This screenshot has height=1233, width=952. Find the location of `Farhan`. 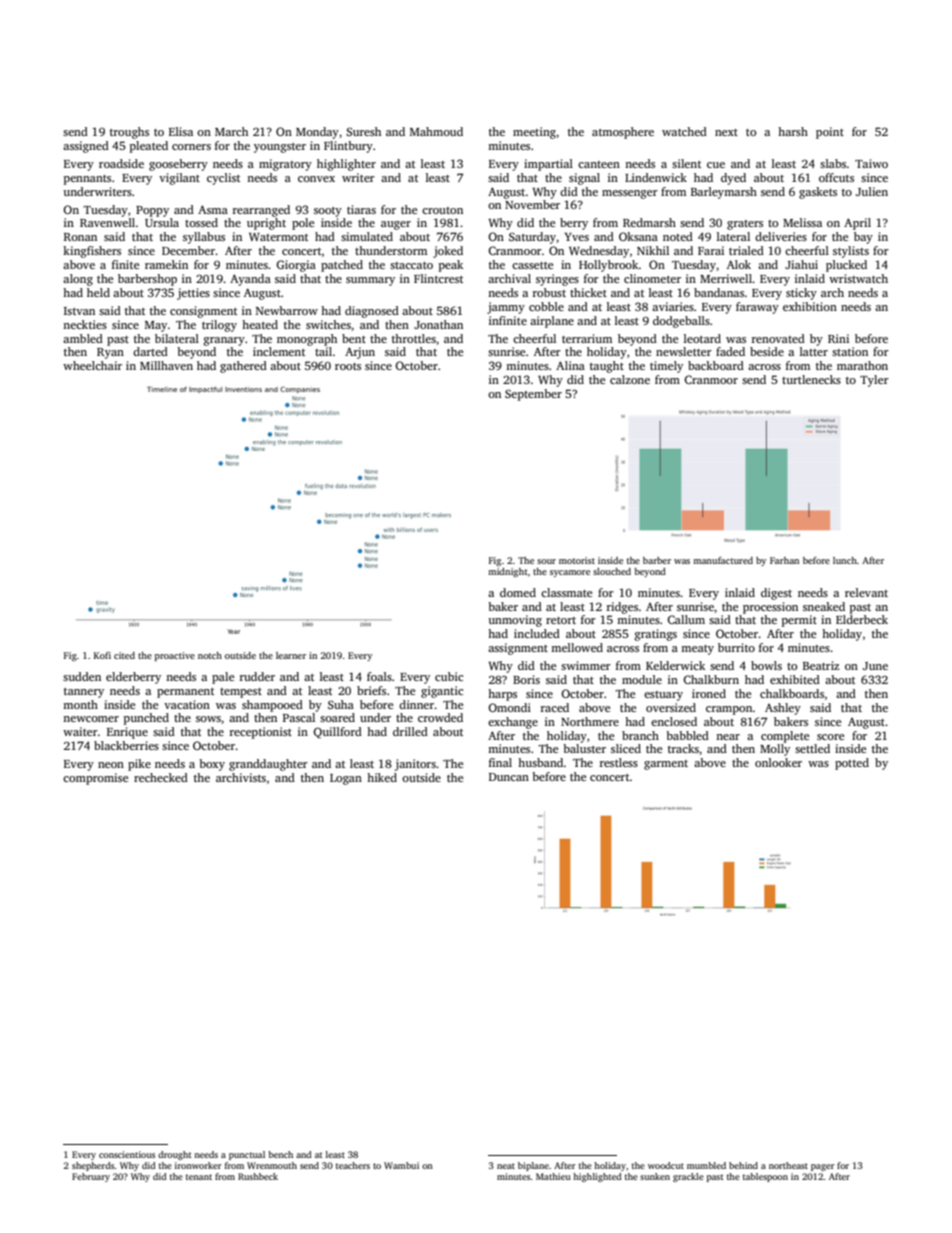

Farhan is located at coordinates (784, 560).
